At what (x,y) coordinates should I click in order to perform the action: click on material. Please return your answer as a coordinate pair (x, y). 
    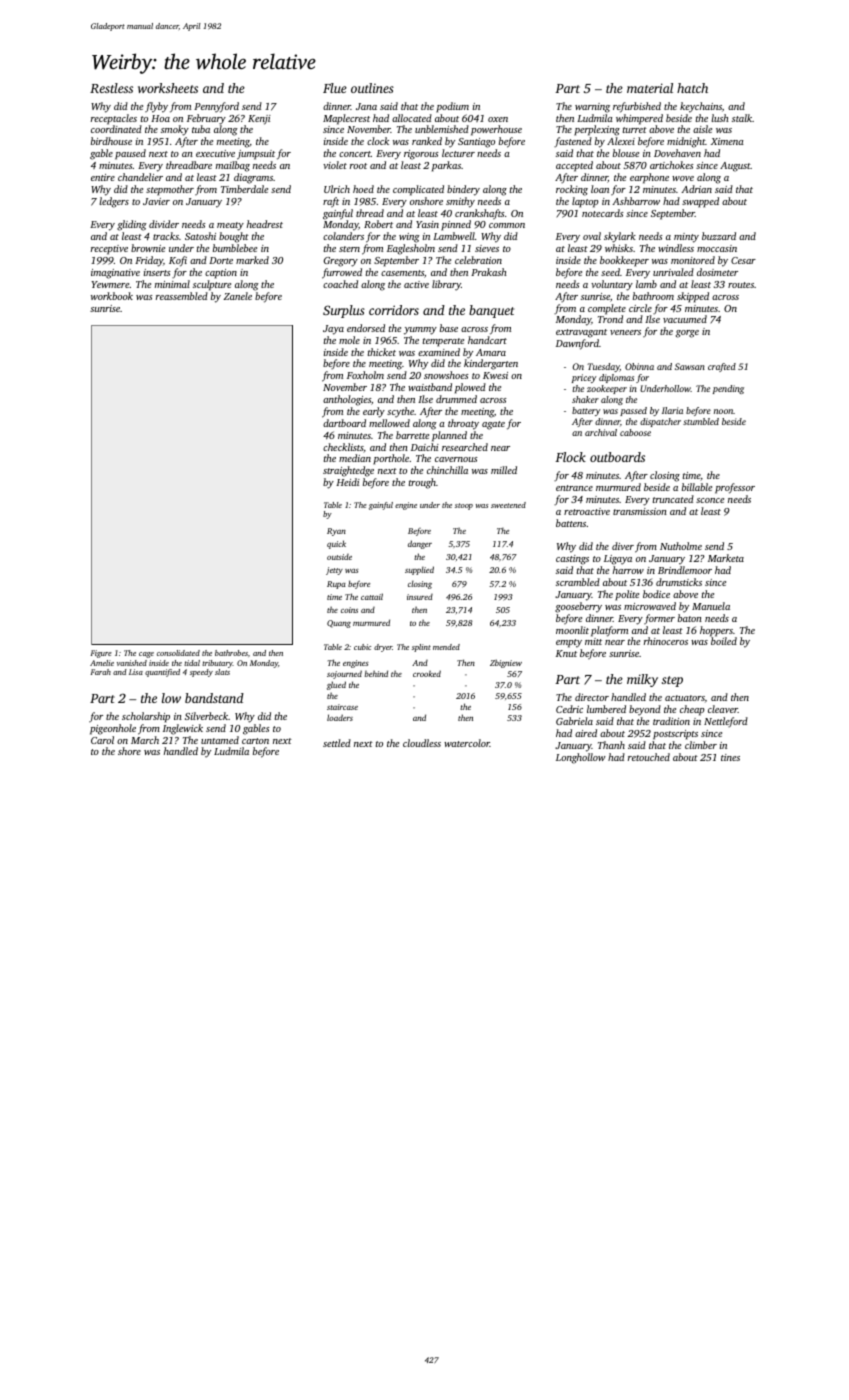
    Looking at the image, I should click on (650, 88).
